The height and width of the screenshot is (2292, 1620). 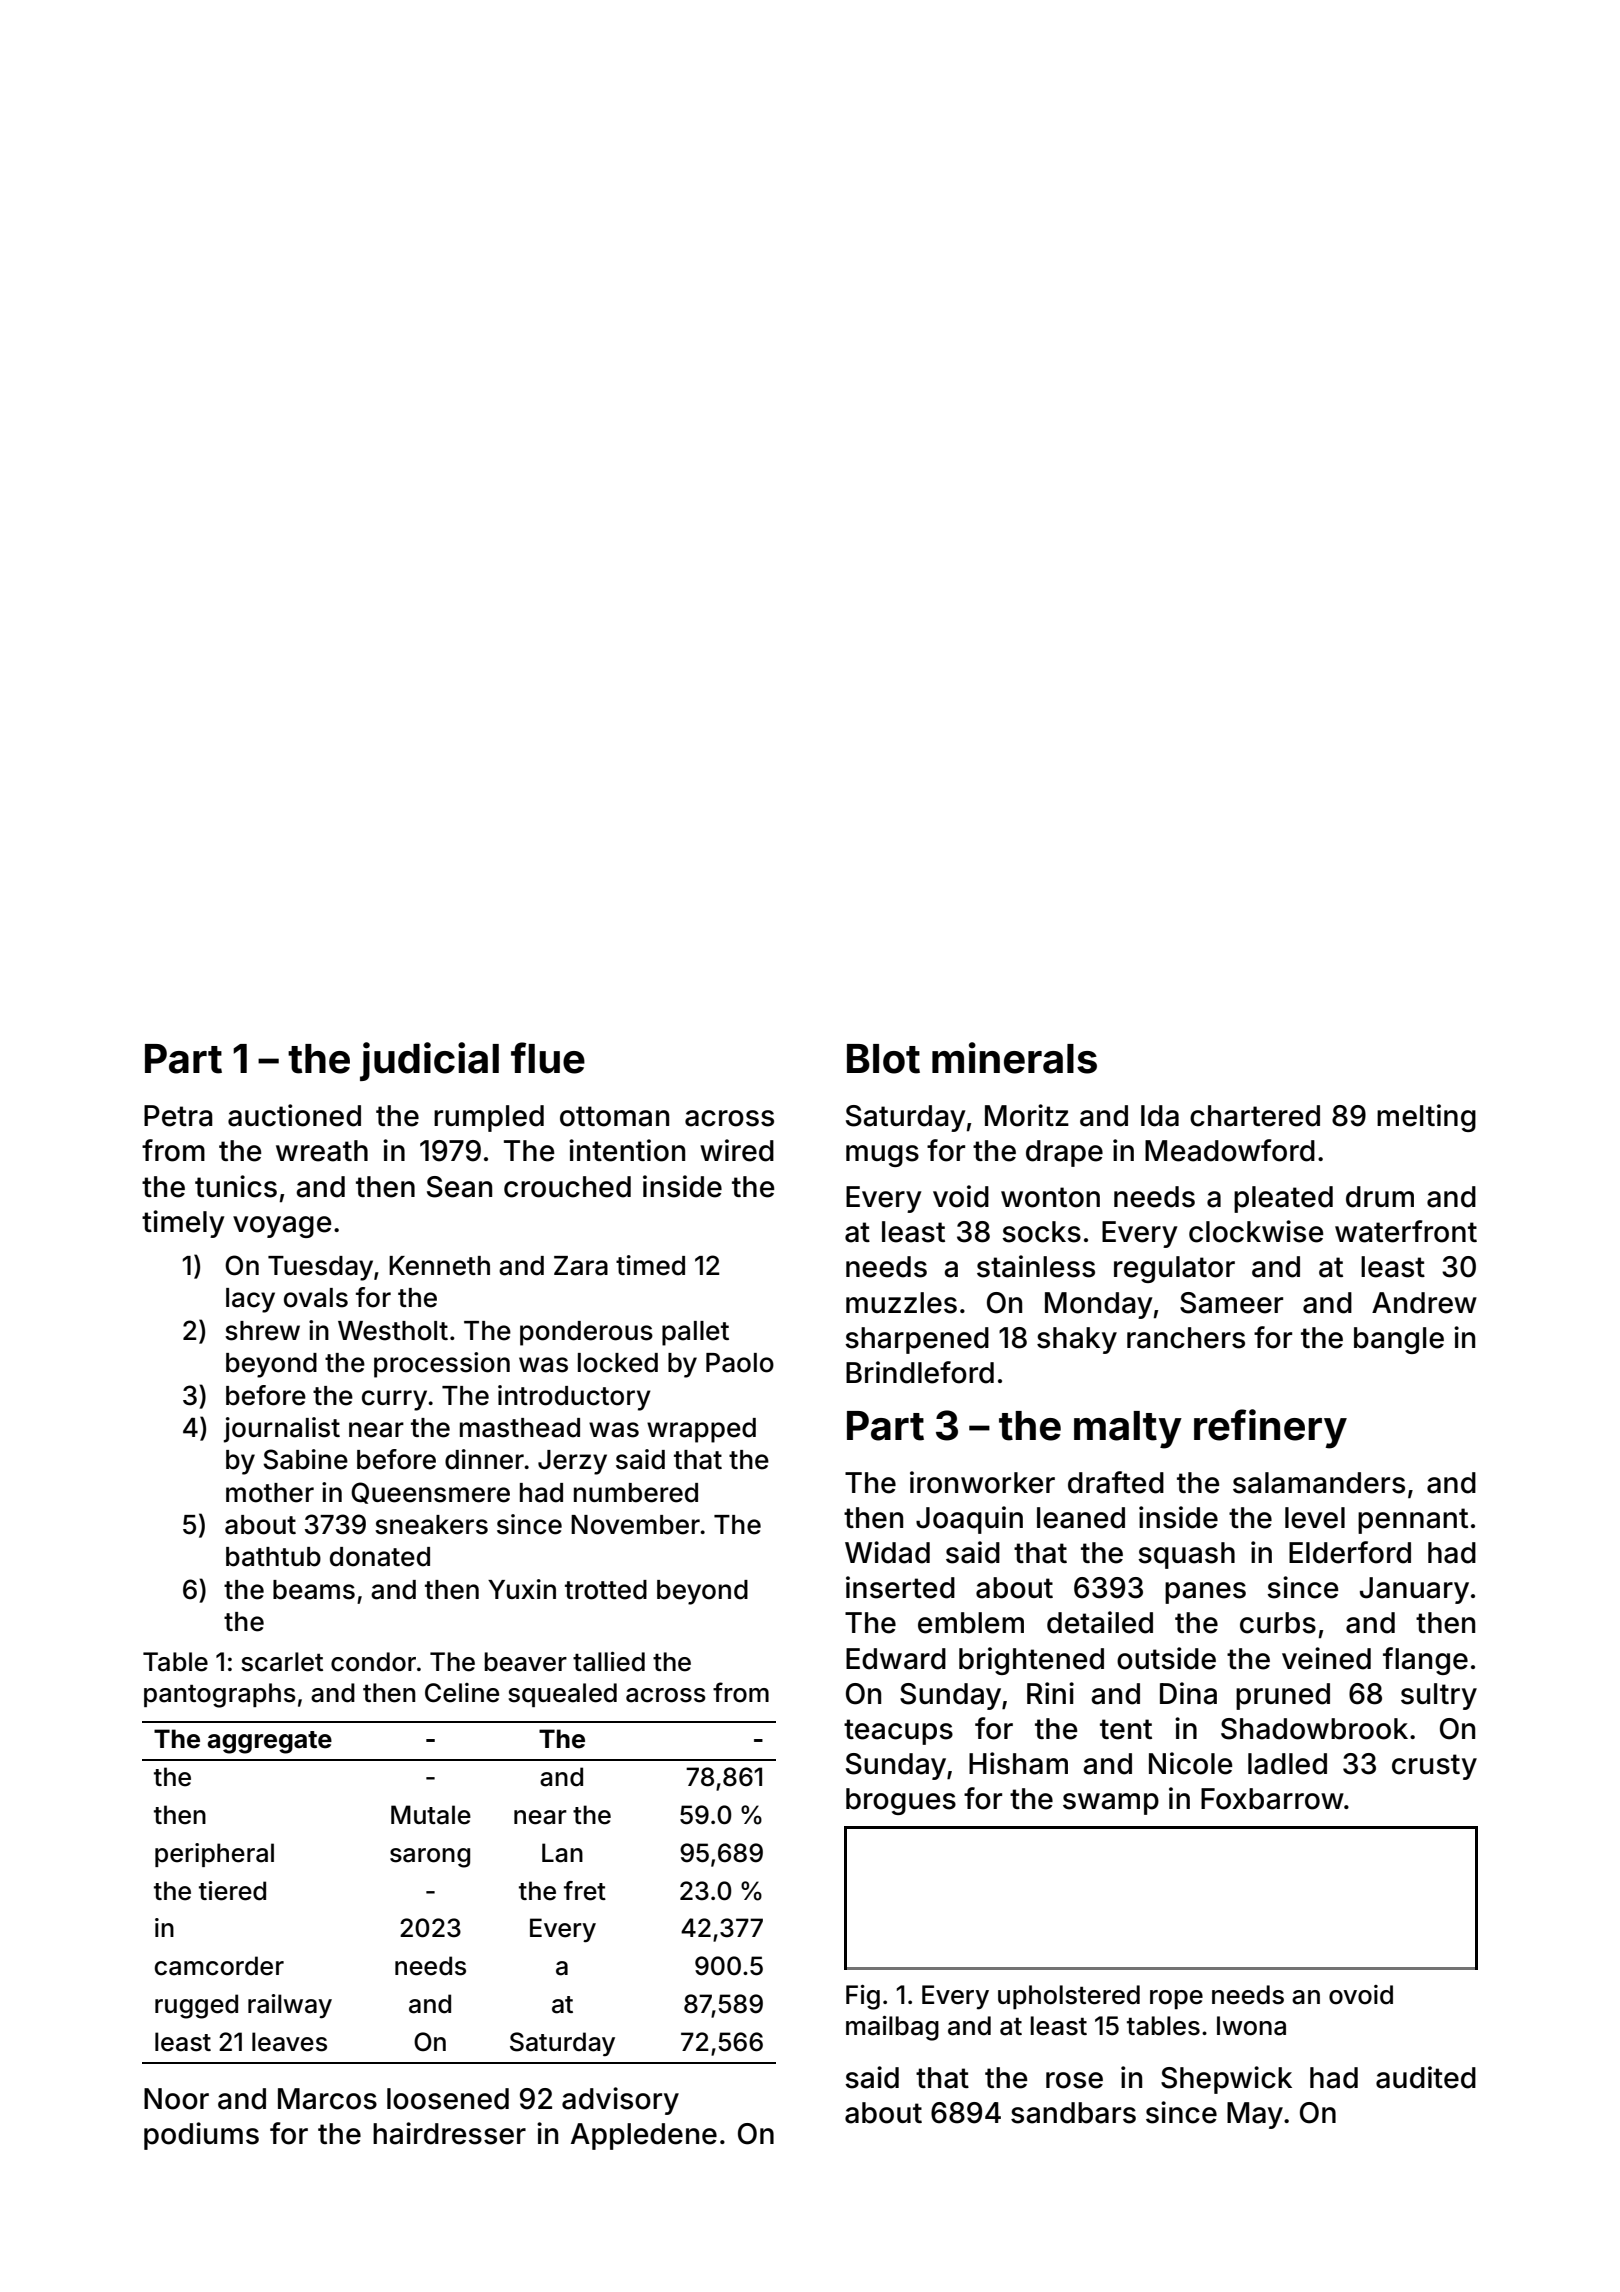 What do you see at coordinates (201, 2136) in the screenshot?
I see `podiums` at bounding box center [201, 2136].
